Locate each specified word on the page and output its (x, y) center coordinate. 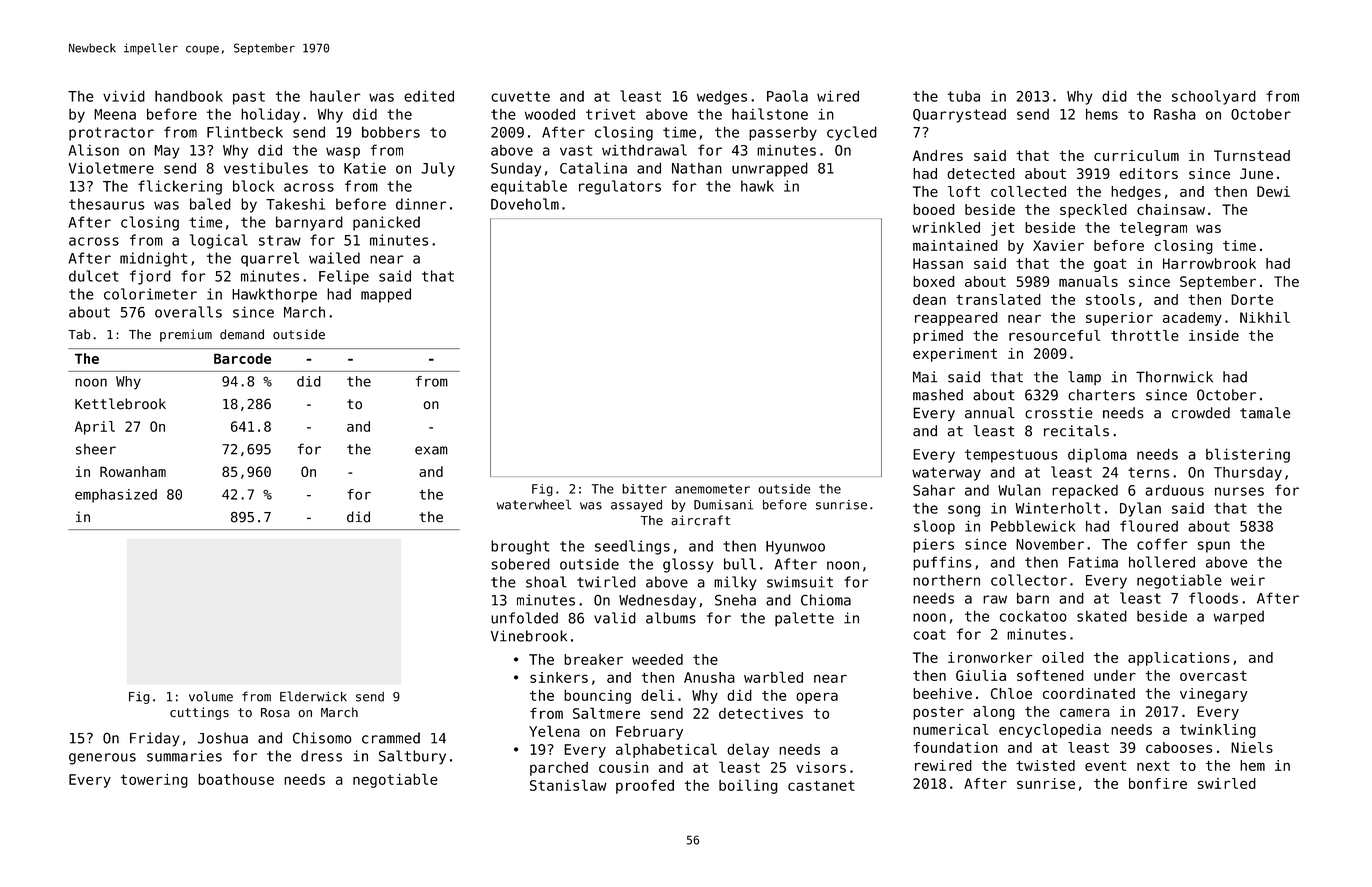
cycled (852, 133)
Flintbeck (245, 132)
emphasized (116, 496)
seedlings (632, 547)
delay (748, 750)
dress (321, 756)
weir (1248, 580)
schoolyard (1214, 97)
